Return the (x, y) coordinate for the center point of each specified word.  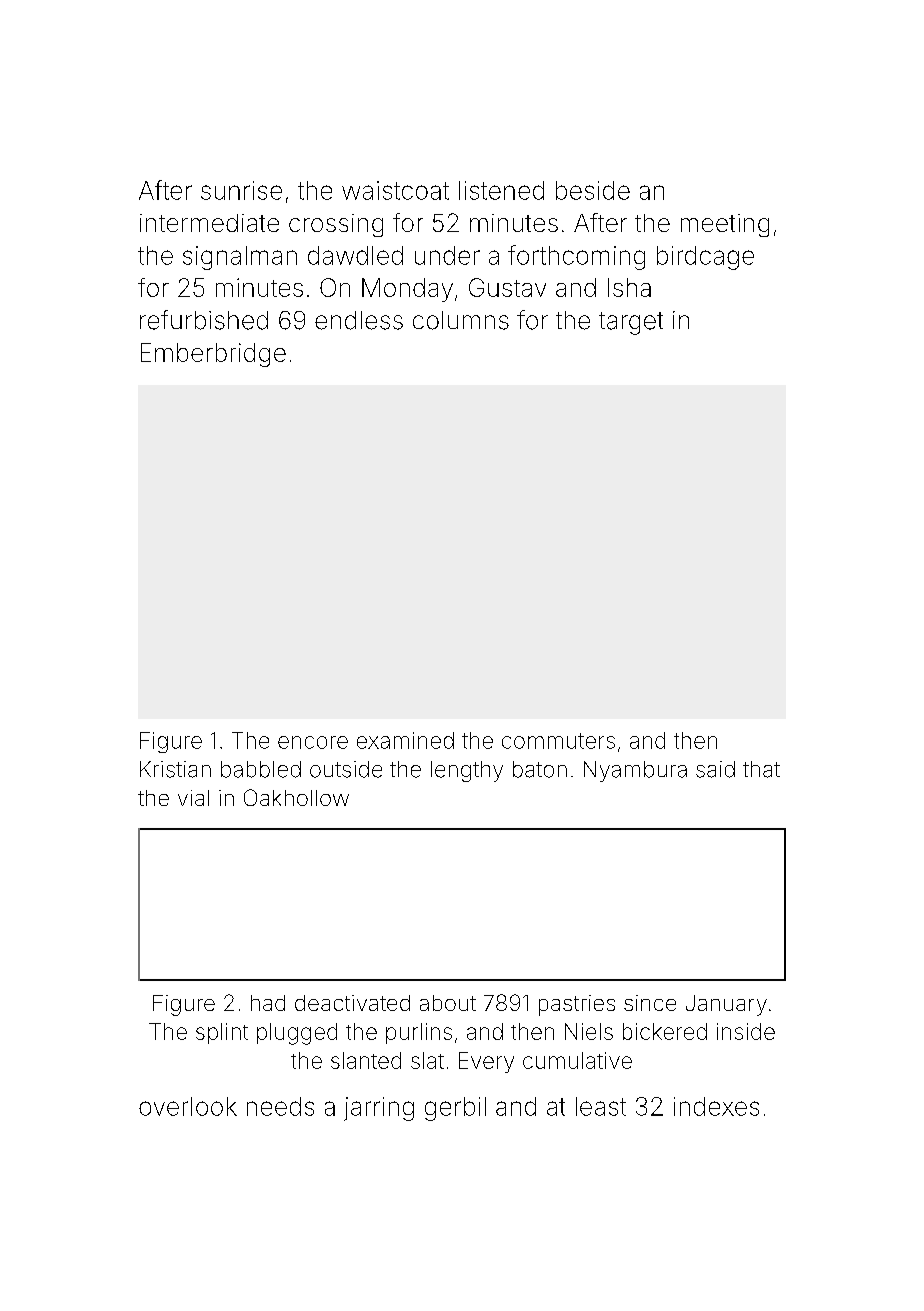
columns (461, 320)
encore (313, 742)
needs (280, 1106)
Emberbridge (213, 355)
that (761, 769)
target (631, 323)
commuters (558, 741)
